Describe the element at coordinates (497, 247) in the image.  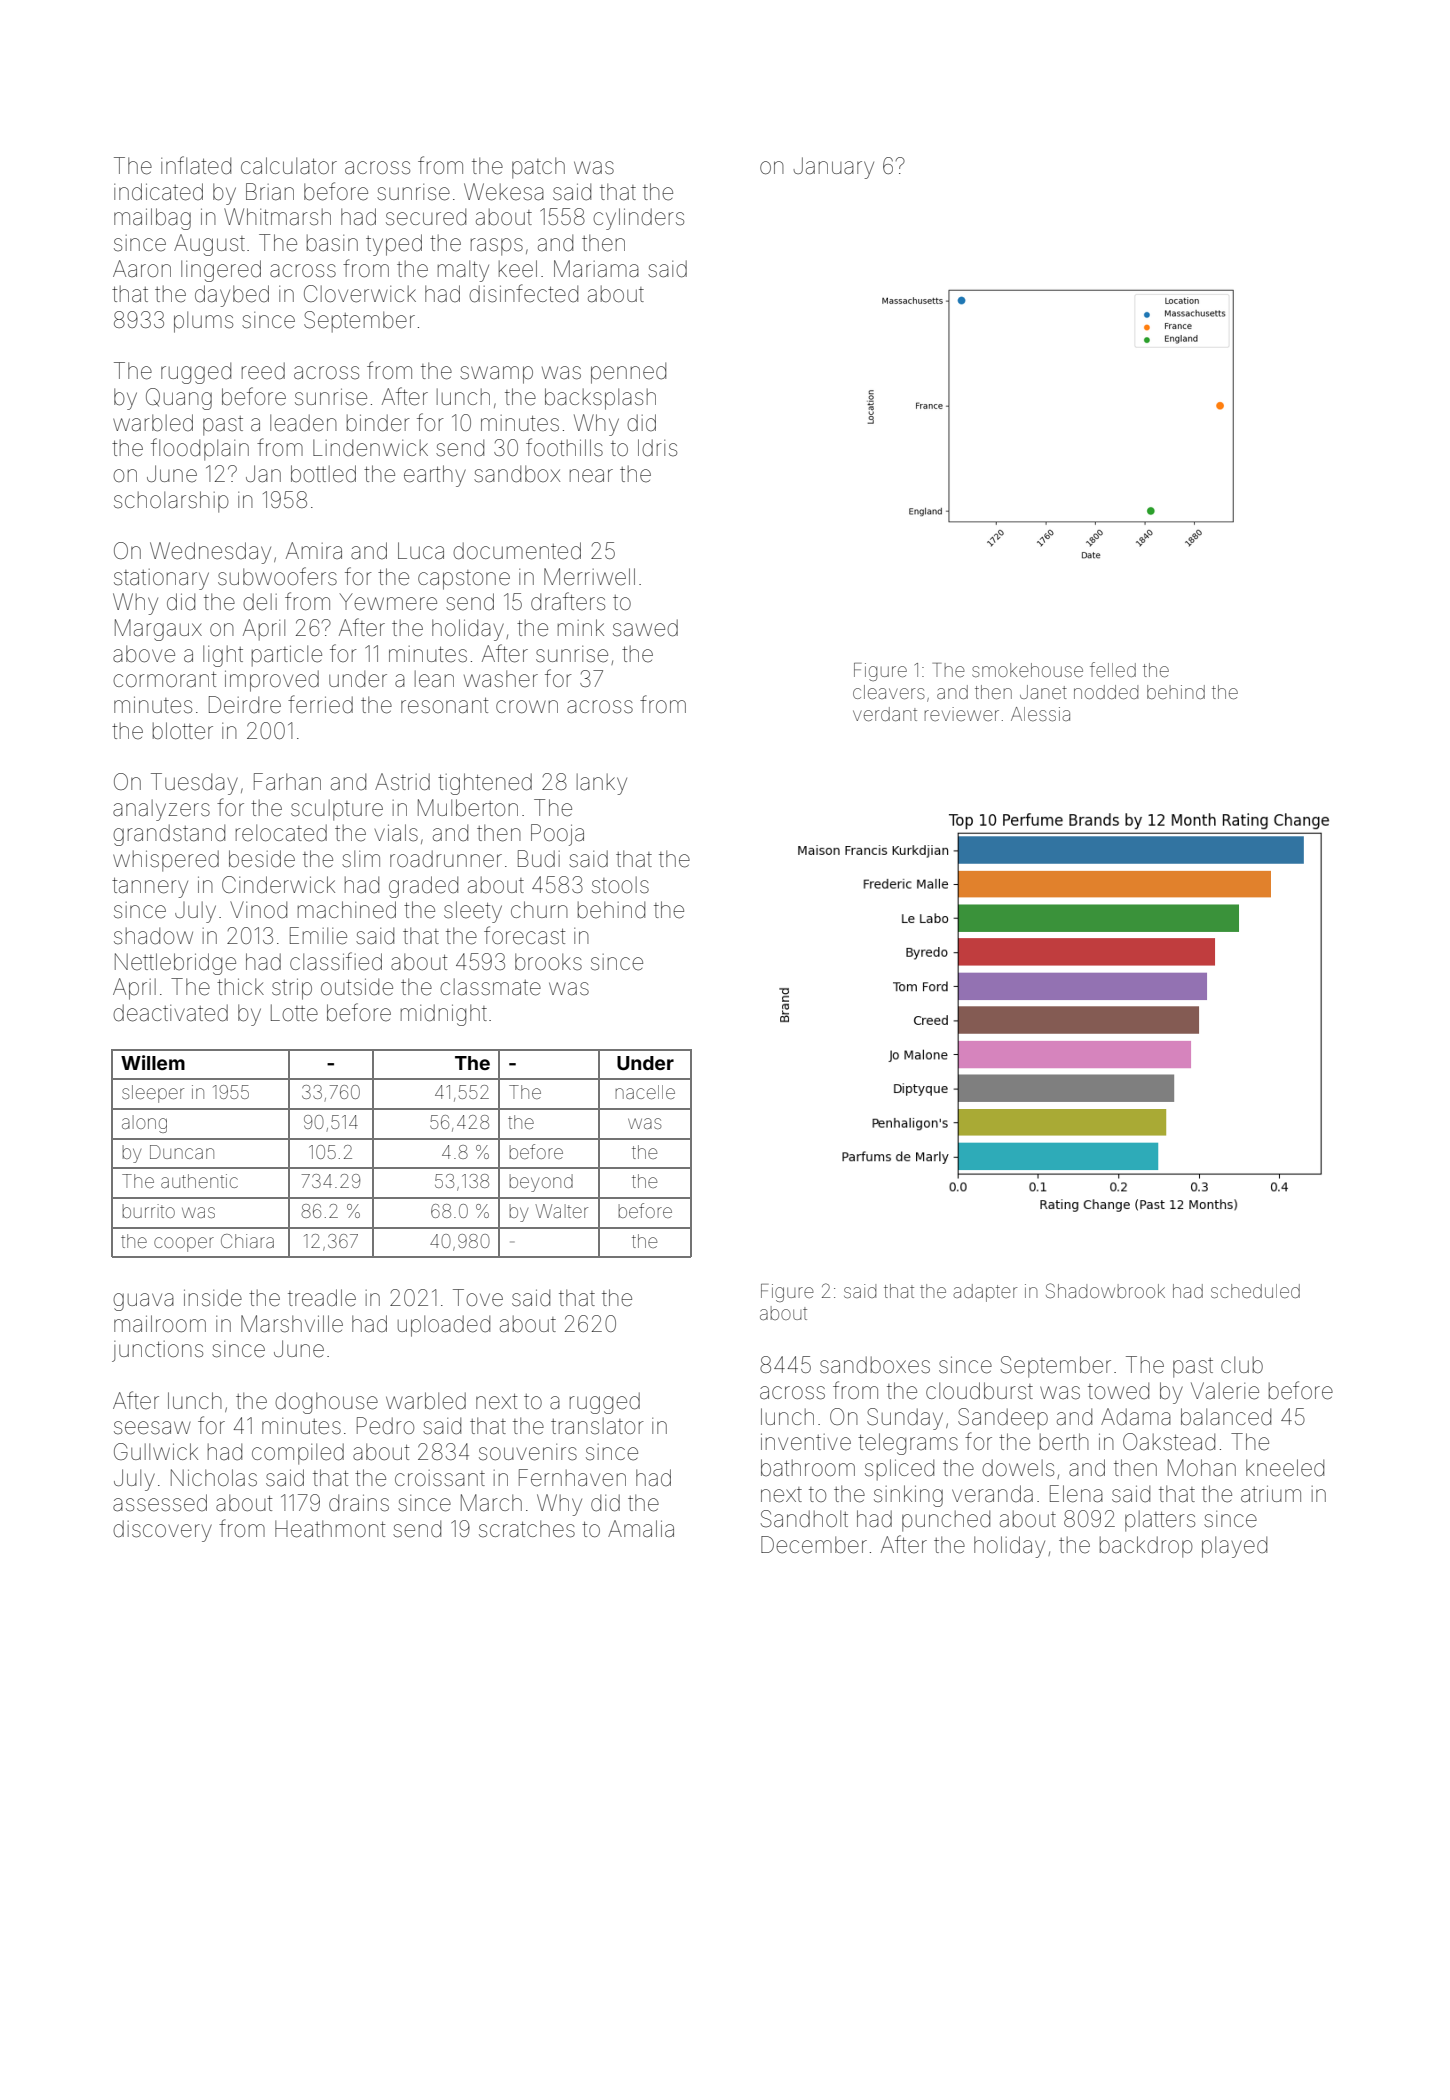
I see `rasps` at that location.
